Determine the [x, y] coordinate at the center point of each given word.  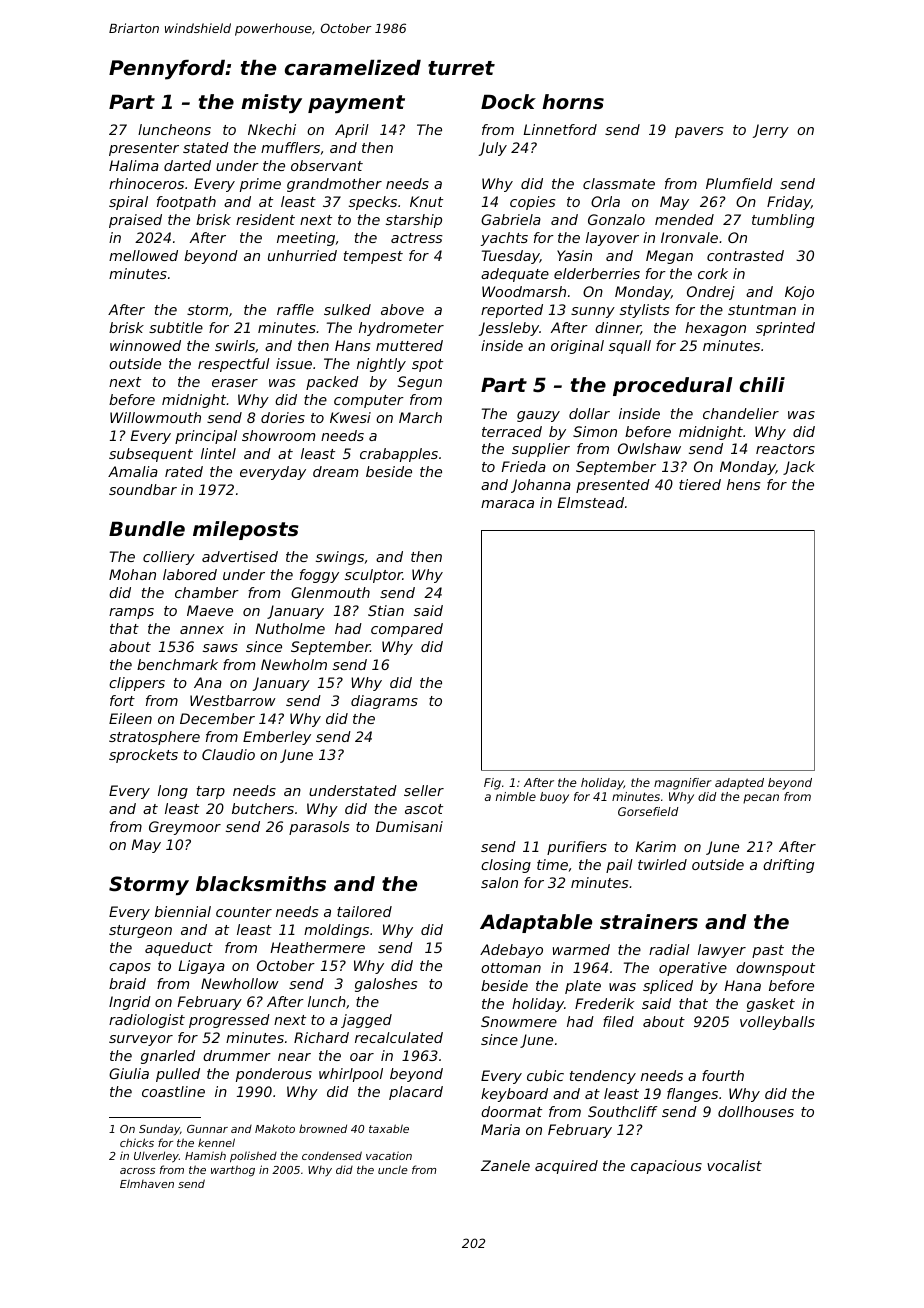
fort [122, 700]
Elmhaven [147, 1183]
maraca [507, 504]
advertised [240, 556]
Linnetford [560, 129]
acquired [566, 1167]
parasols [319, 828]
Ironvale [689, 237]
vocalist [734, 1165]
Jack [799, 468]
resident [265, 219]
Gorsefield [648, 811]
